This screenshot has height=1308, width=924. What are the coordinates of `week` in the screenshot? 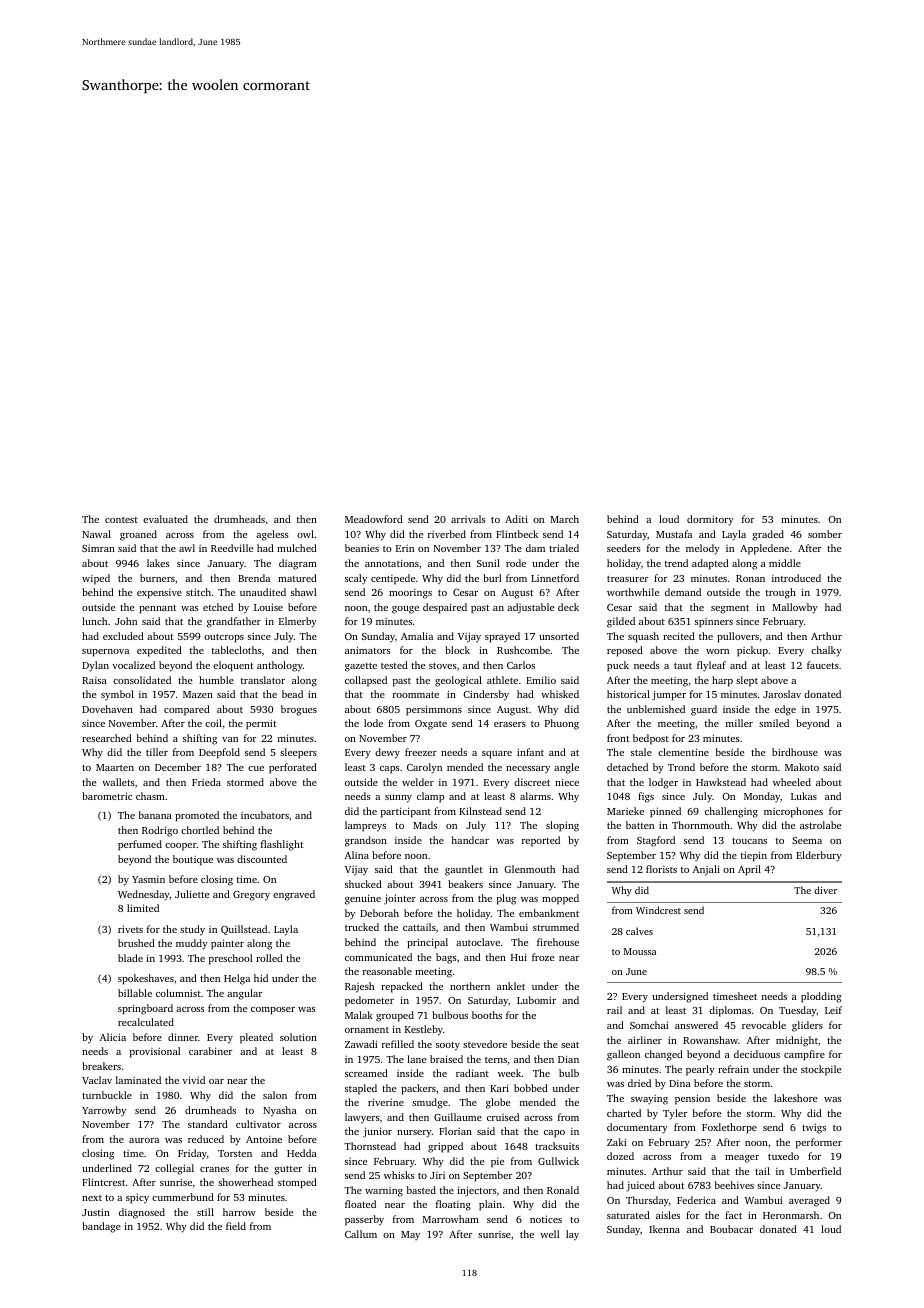 It's located at (509, 1073).
